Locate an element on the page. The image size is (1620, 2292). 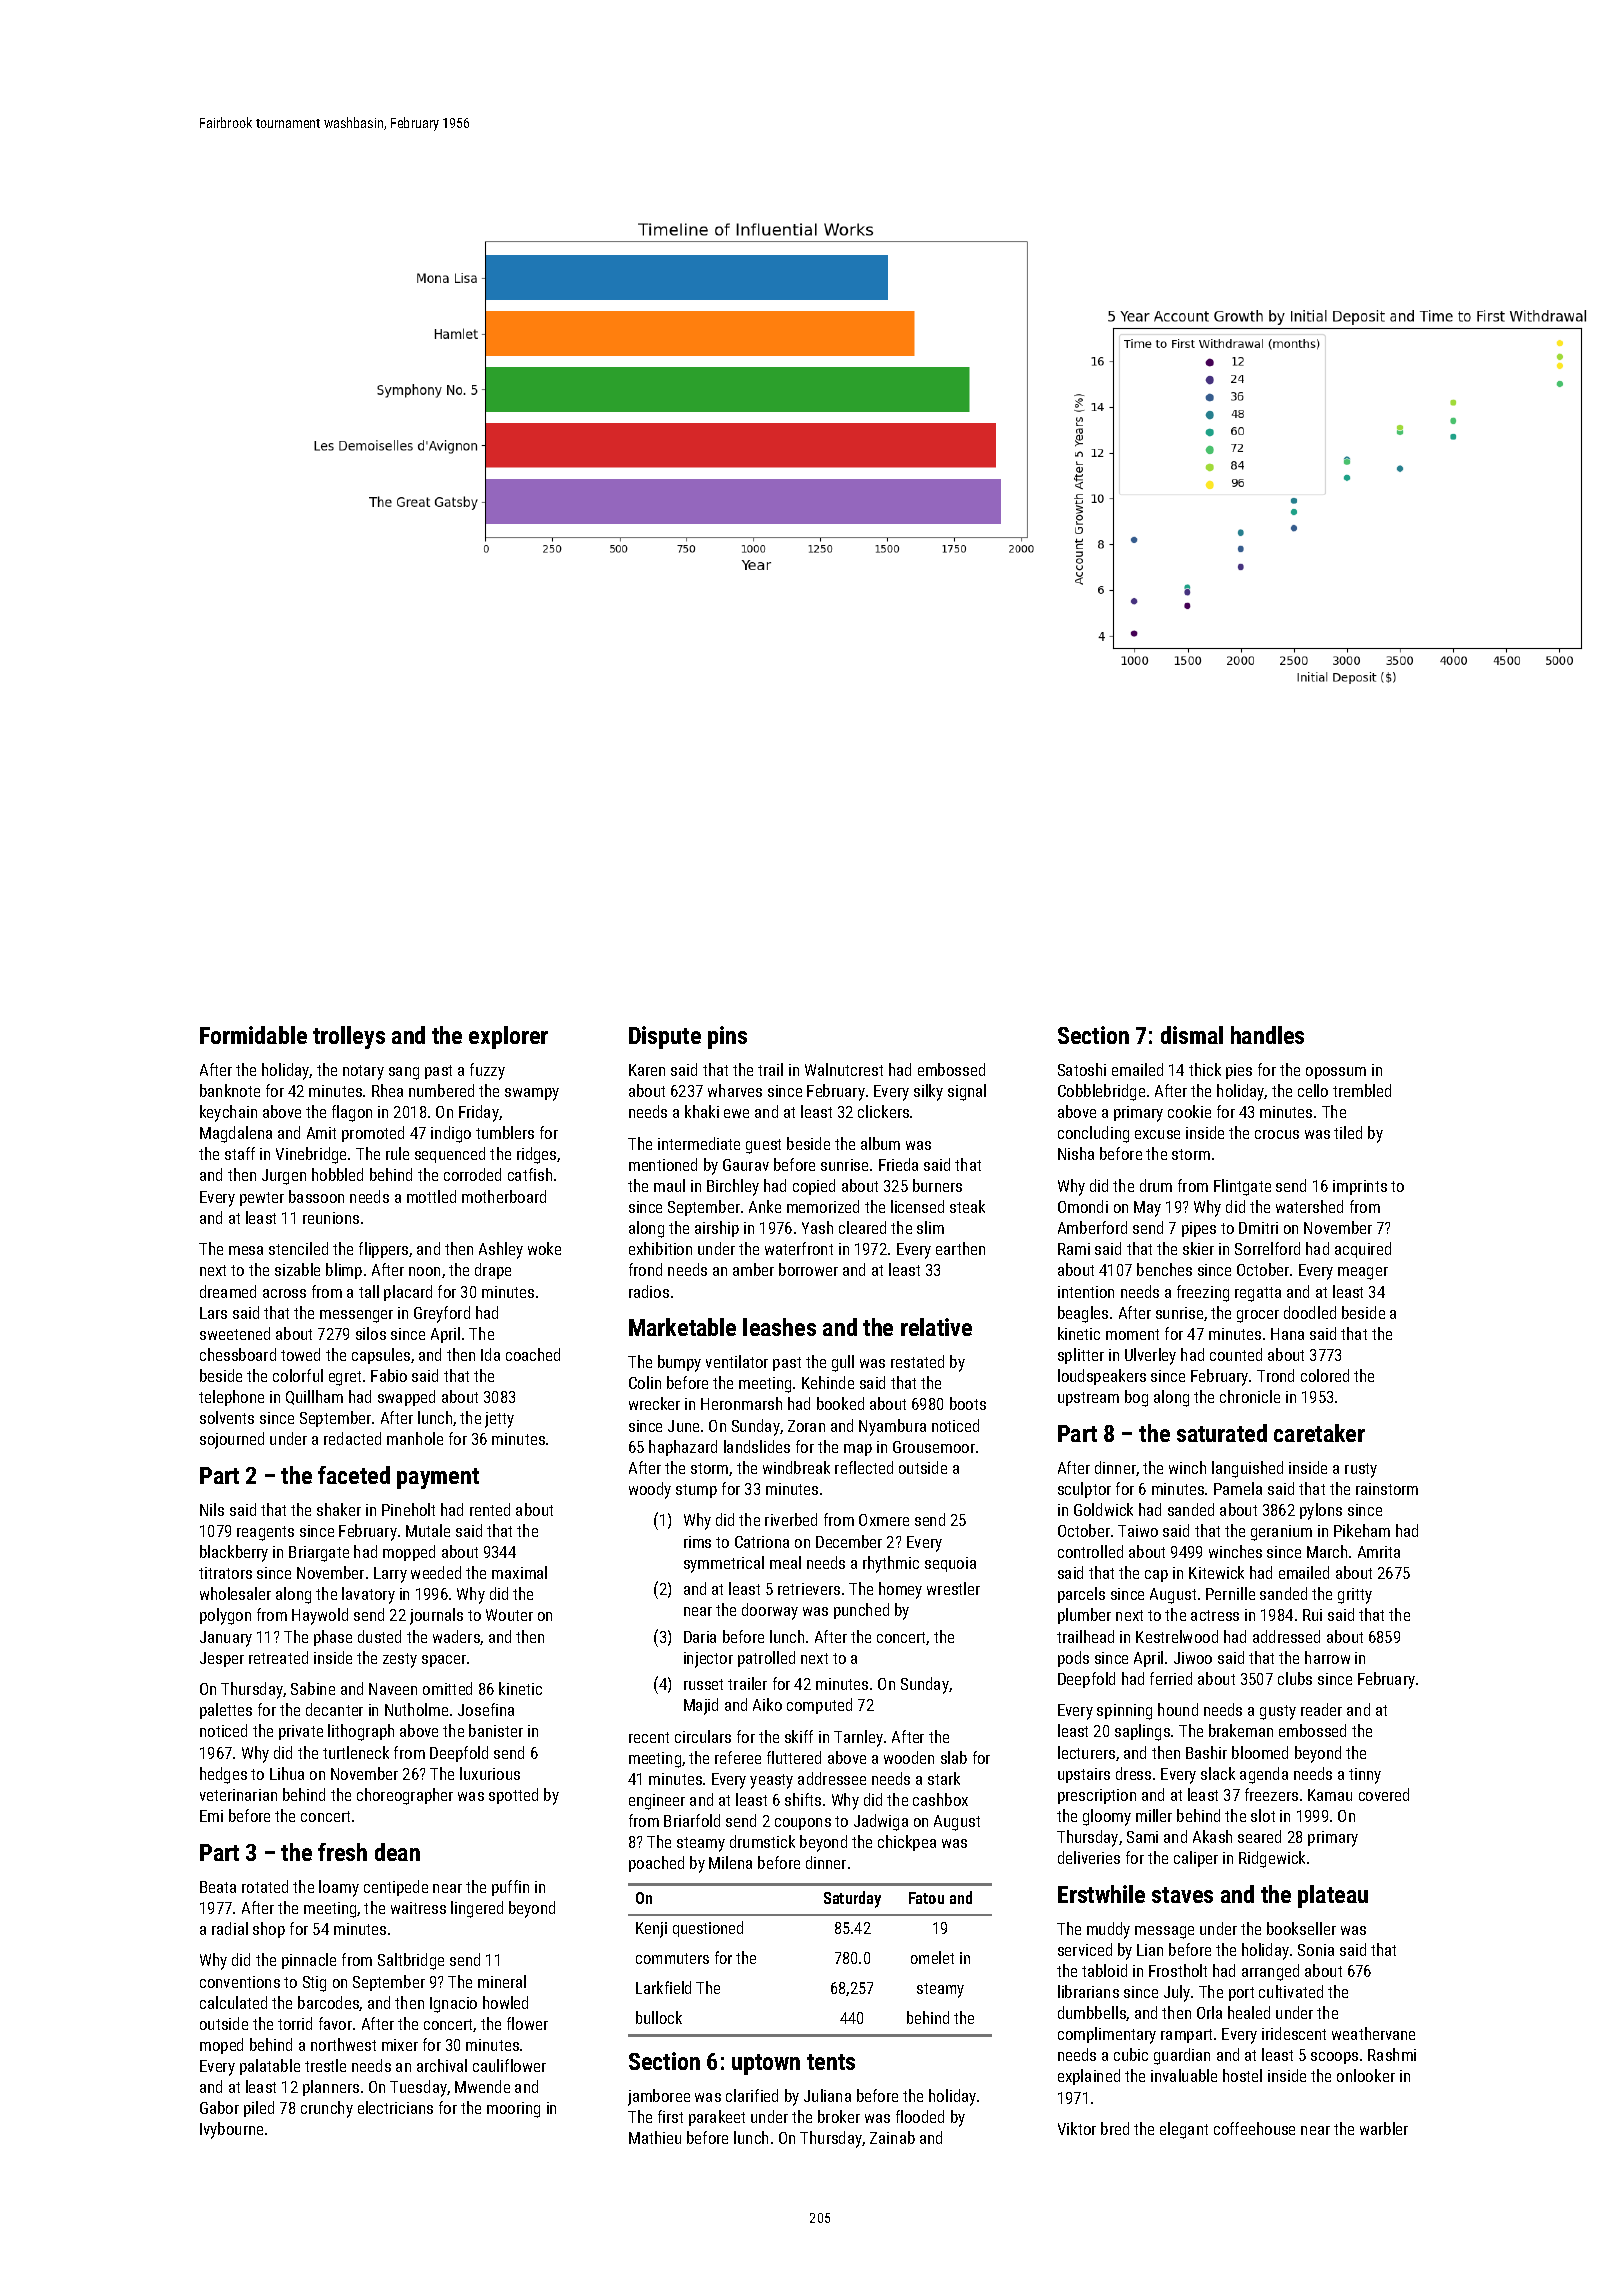
bumpy is located at coordinates (679, 1363).
